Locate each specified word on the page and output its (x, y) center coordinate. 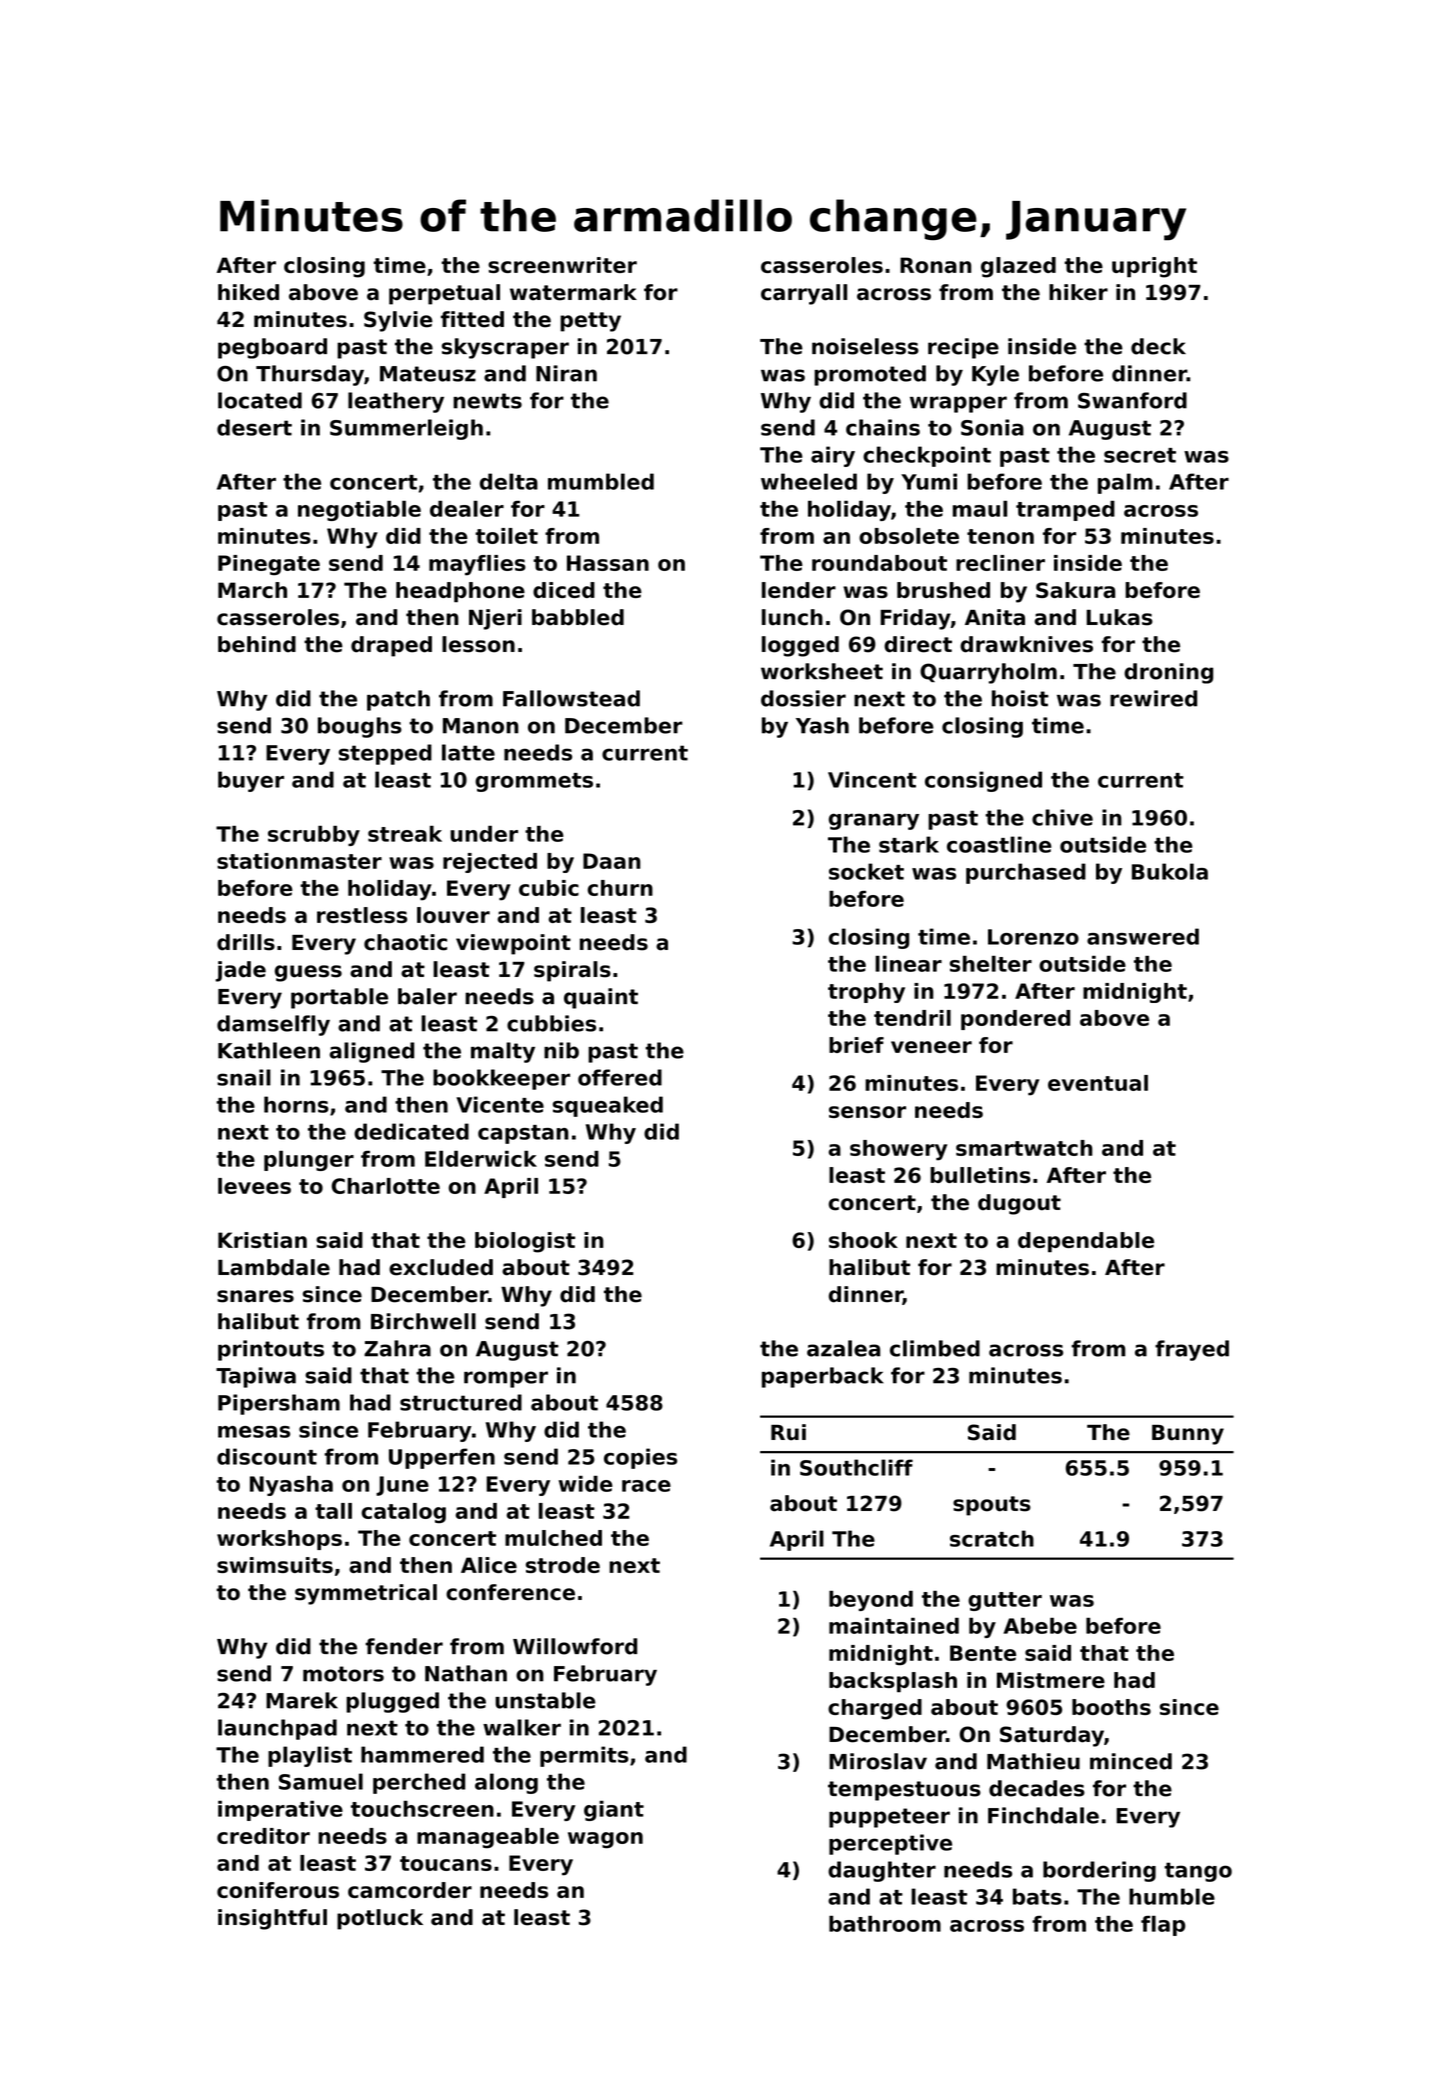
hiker (1078, 292)
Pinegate (269, 565)
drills (246, 942)
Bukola (1170, 871)
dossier (803, 698)
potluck (380, 1919)
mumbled (601, 481)
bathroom (885, 1923)
